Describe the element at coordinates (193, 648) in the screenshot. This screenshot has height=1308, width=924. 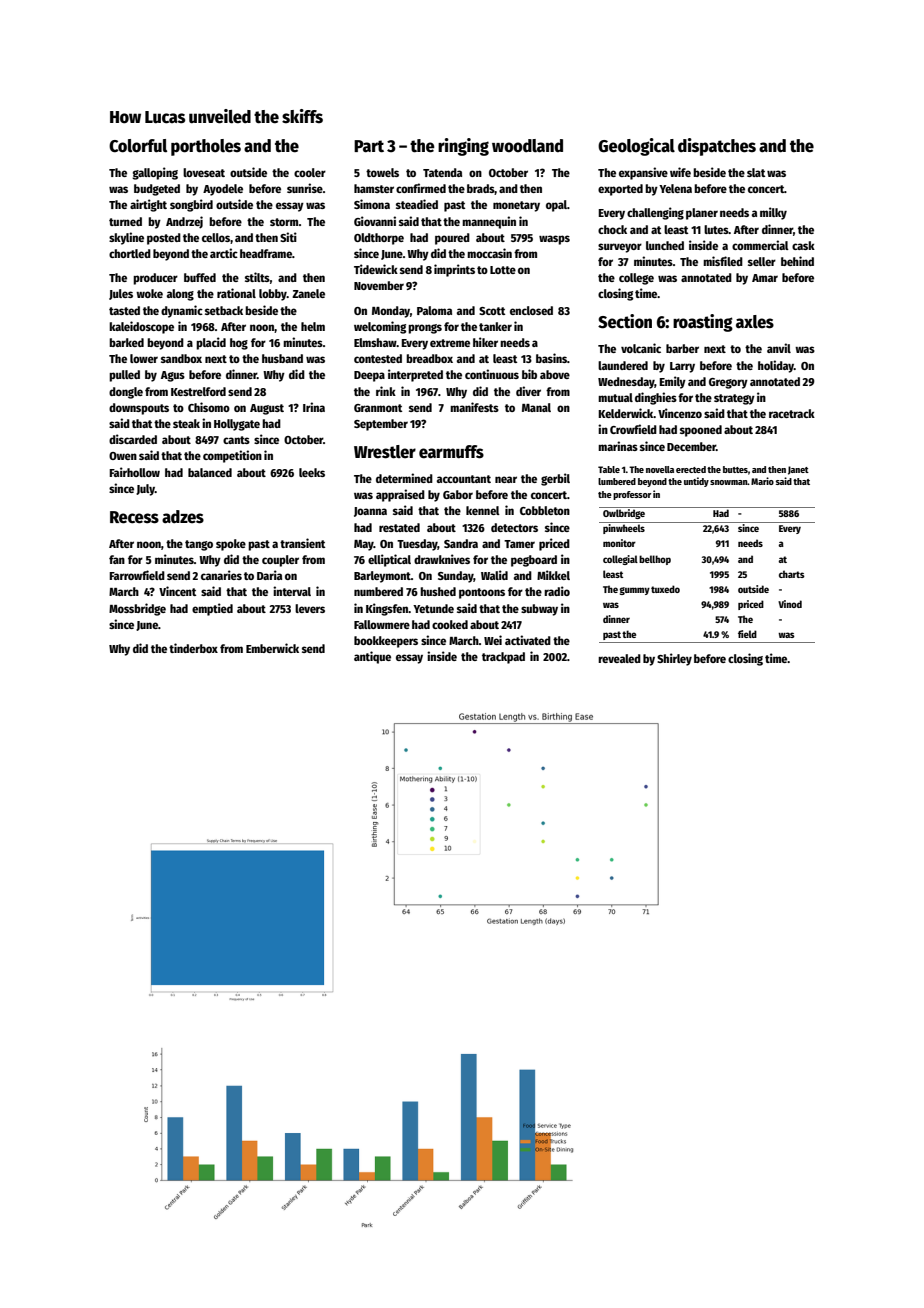
I see `tinderbox` at that location.
